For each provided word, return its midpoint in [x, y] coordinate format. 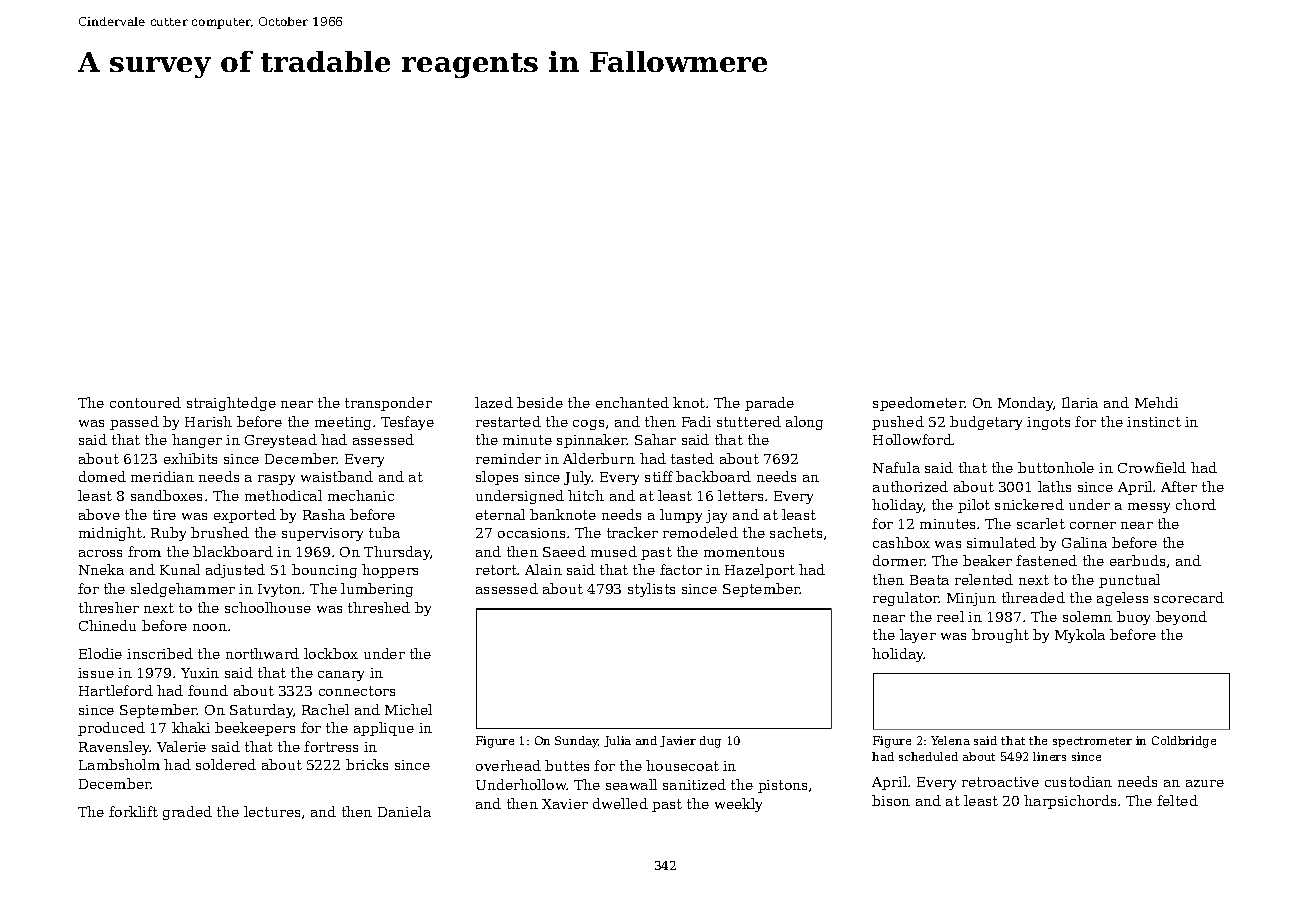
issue [96, 673]
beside [540, 402]
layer [918, 636]
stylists [651, 590]
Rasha [324, 514]
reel [950, 616]
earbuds [1137, 560]
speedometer [919, 404]
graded [187, 813]
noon [210, 627]
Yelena [950, 740]
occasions [531, 533]
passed [134, 423]
